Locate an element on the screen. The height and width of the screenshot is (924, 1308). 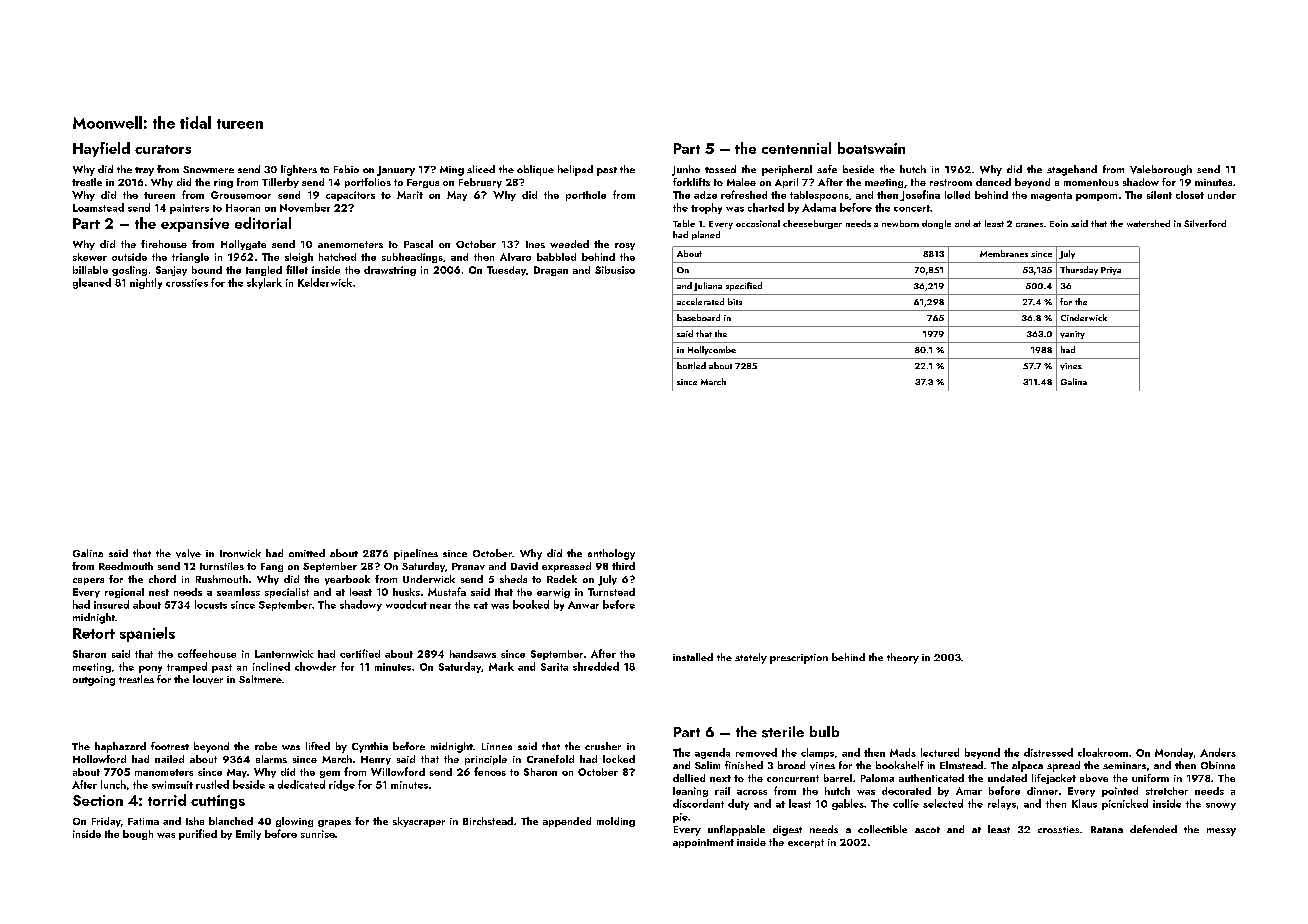
Pranav is located at coordinates (468, 566).
